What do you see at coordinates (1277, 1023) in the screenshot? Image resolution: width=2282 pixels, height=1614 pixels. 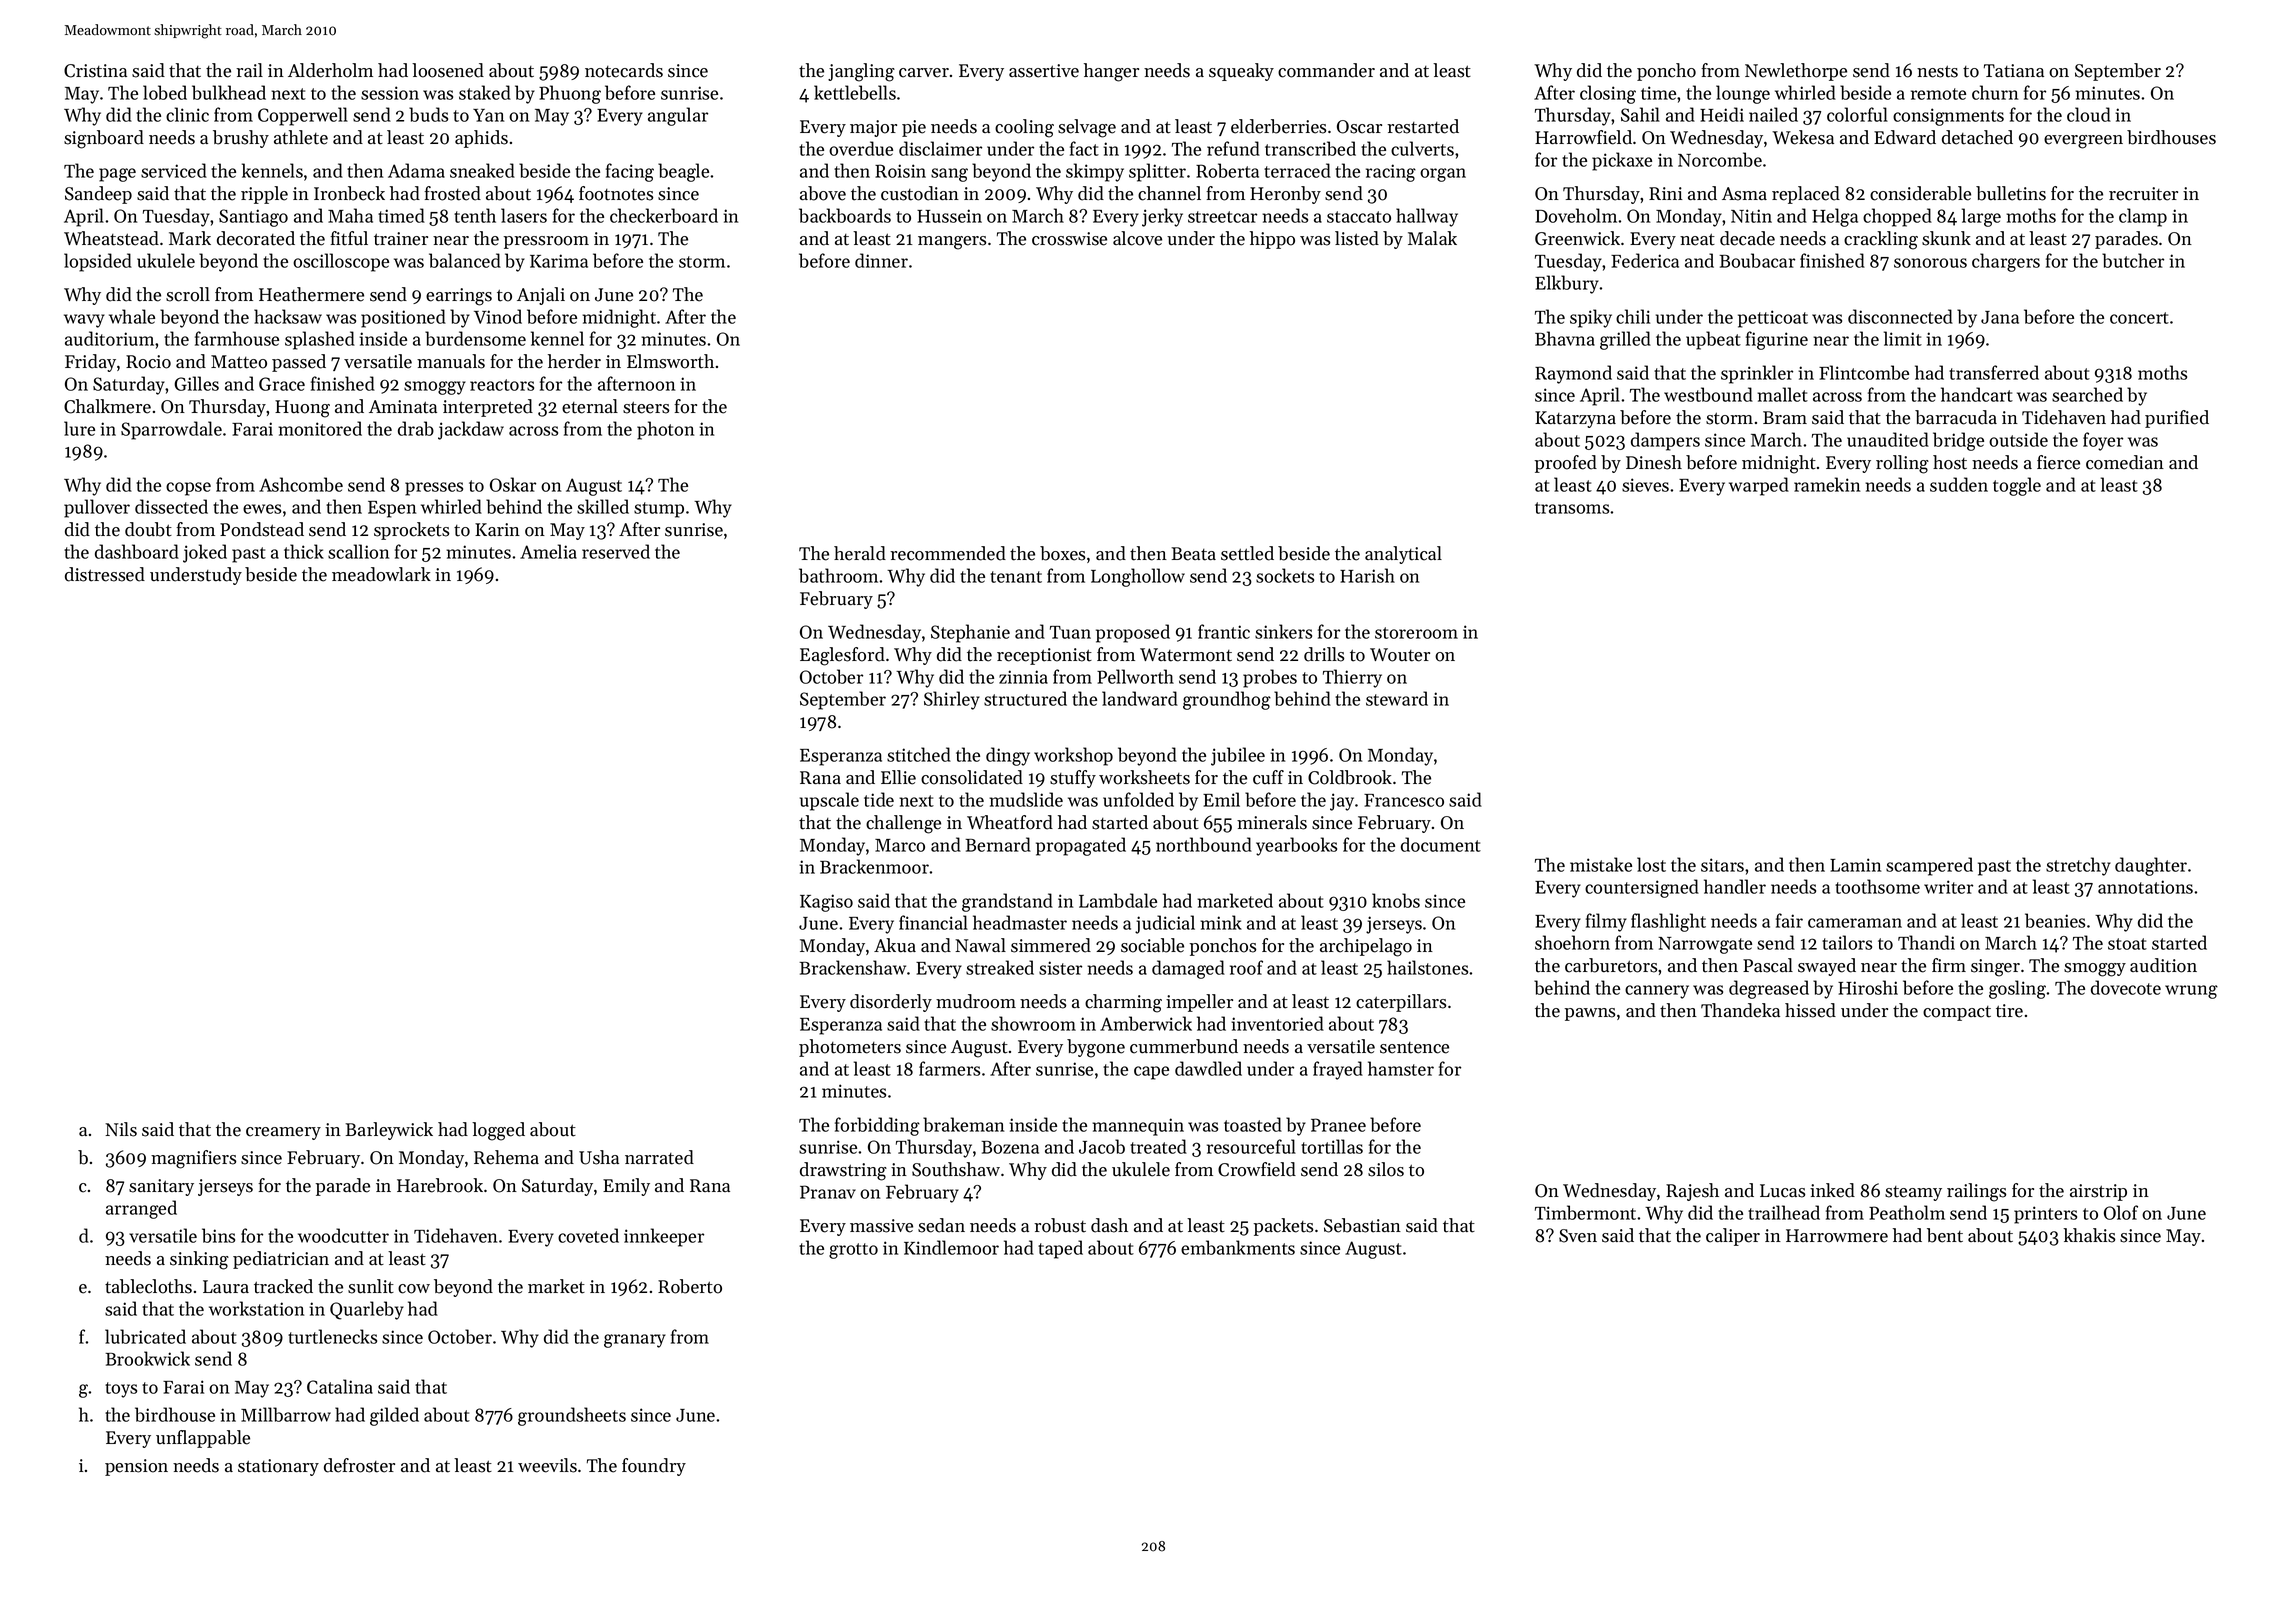 I see `inventoried` at bounding box center [1277, 1023].
